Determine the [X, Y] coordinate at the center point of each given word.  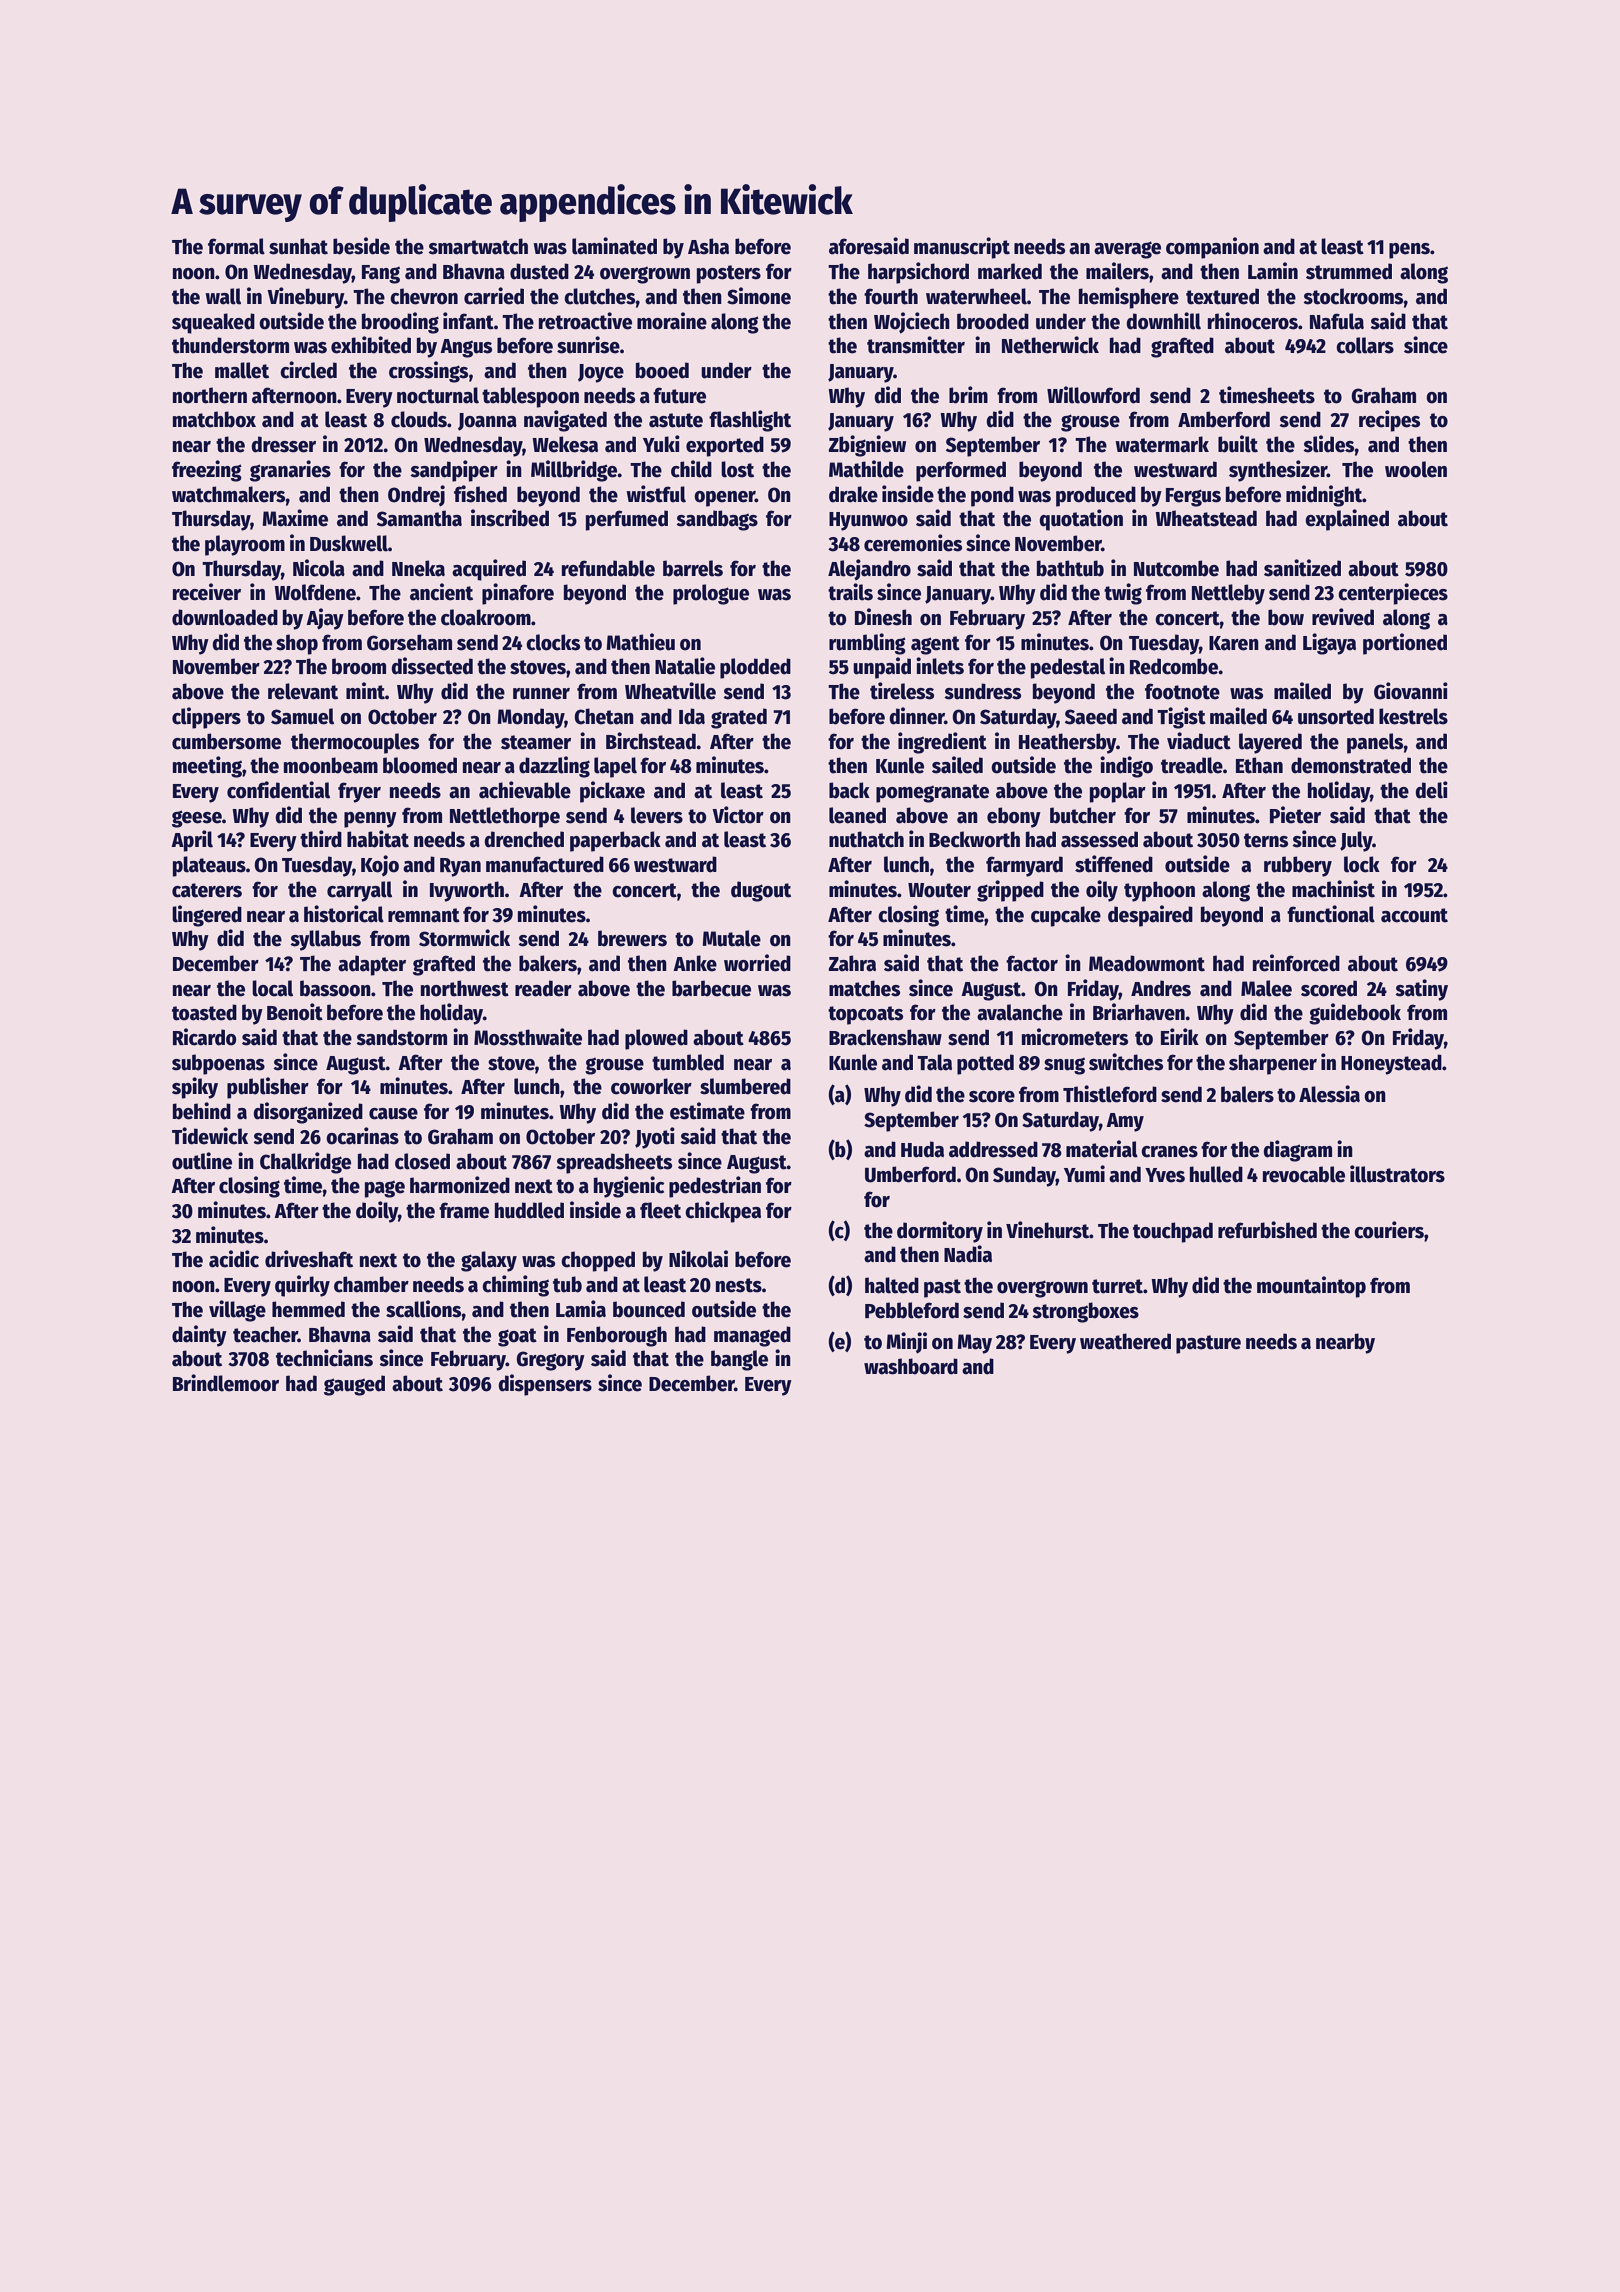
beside [361, 246]
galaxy [489, 1261]
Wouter [939, 890]
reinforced [1296, 963]
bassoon [335, 988]
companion [1212, 248]
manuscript [962, 248]
